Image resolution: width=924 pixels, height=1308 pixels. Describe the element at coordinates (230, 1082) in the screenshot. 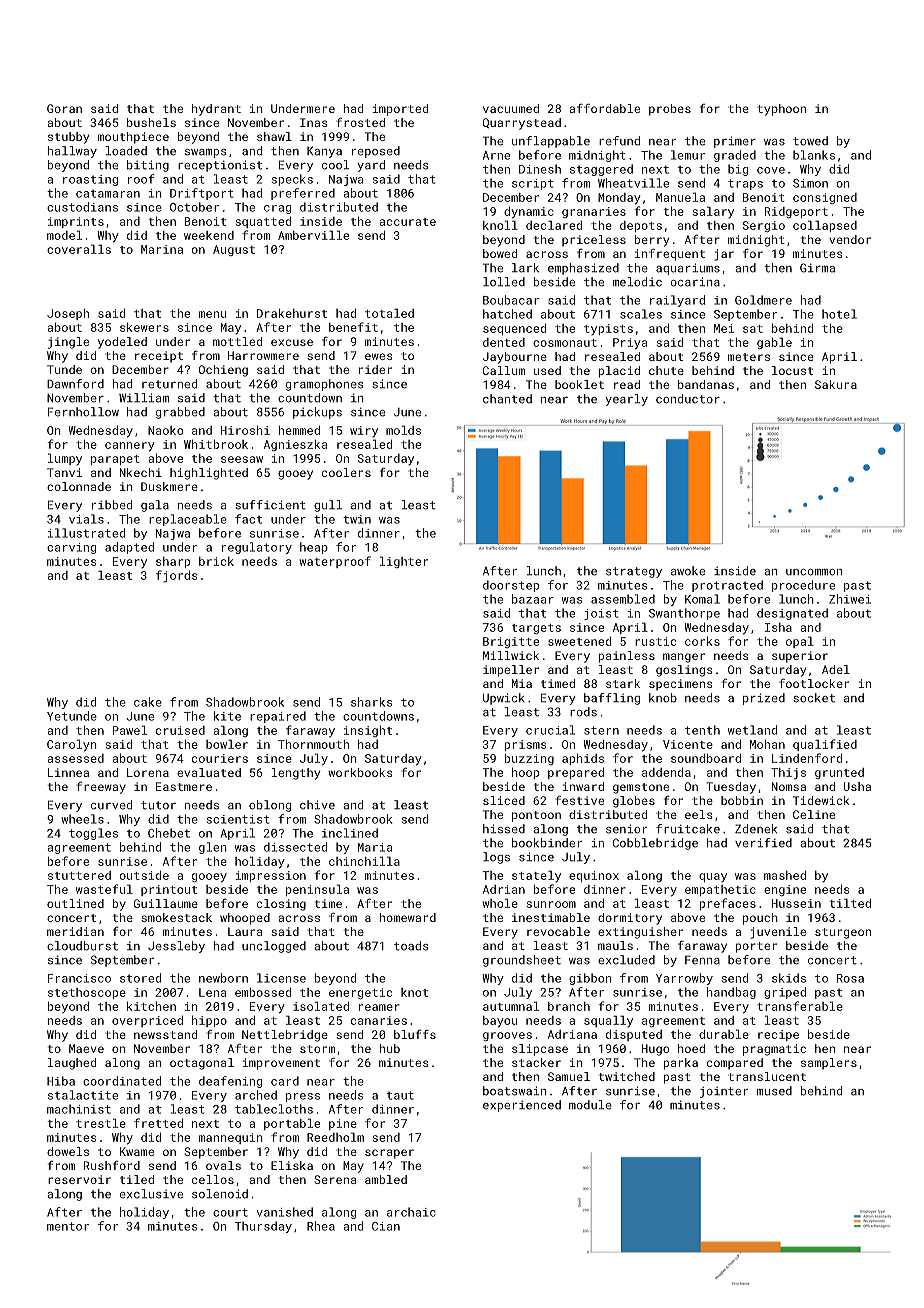

I see `deafening` at that location.
